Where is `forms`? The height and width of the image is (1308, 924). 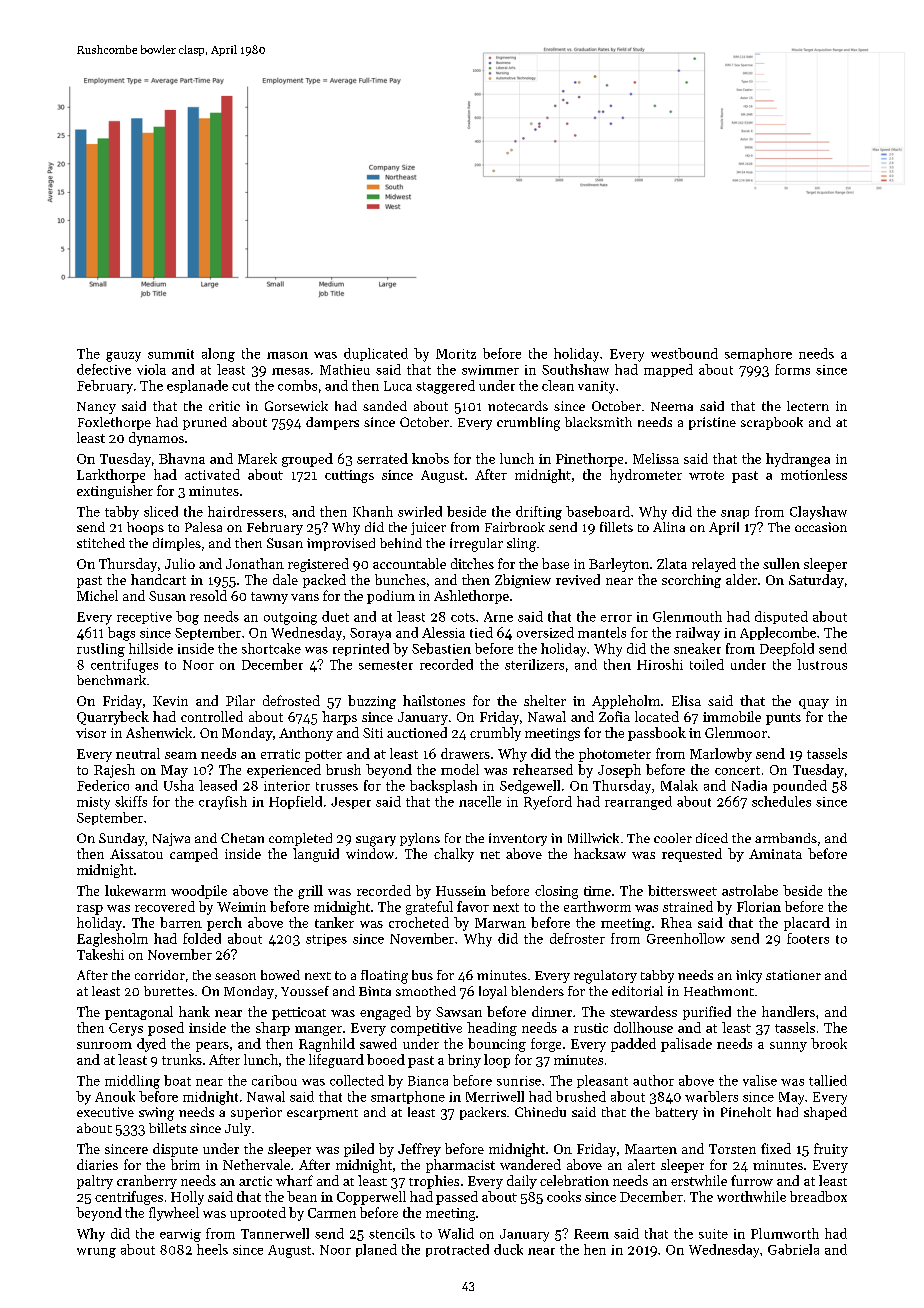
forms is located at coordinates (792, 369).
